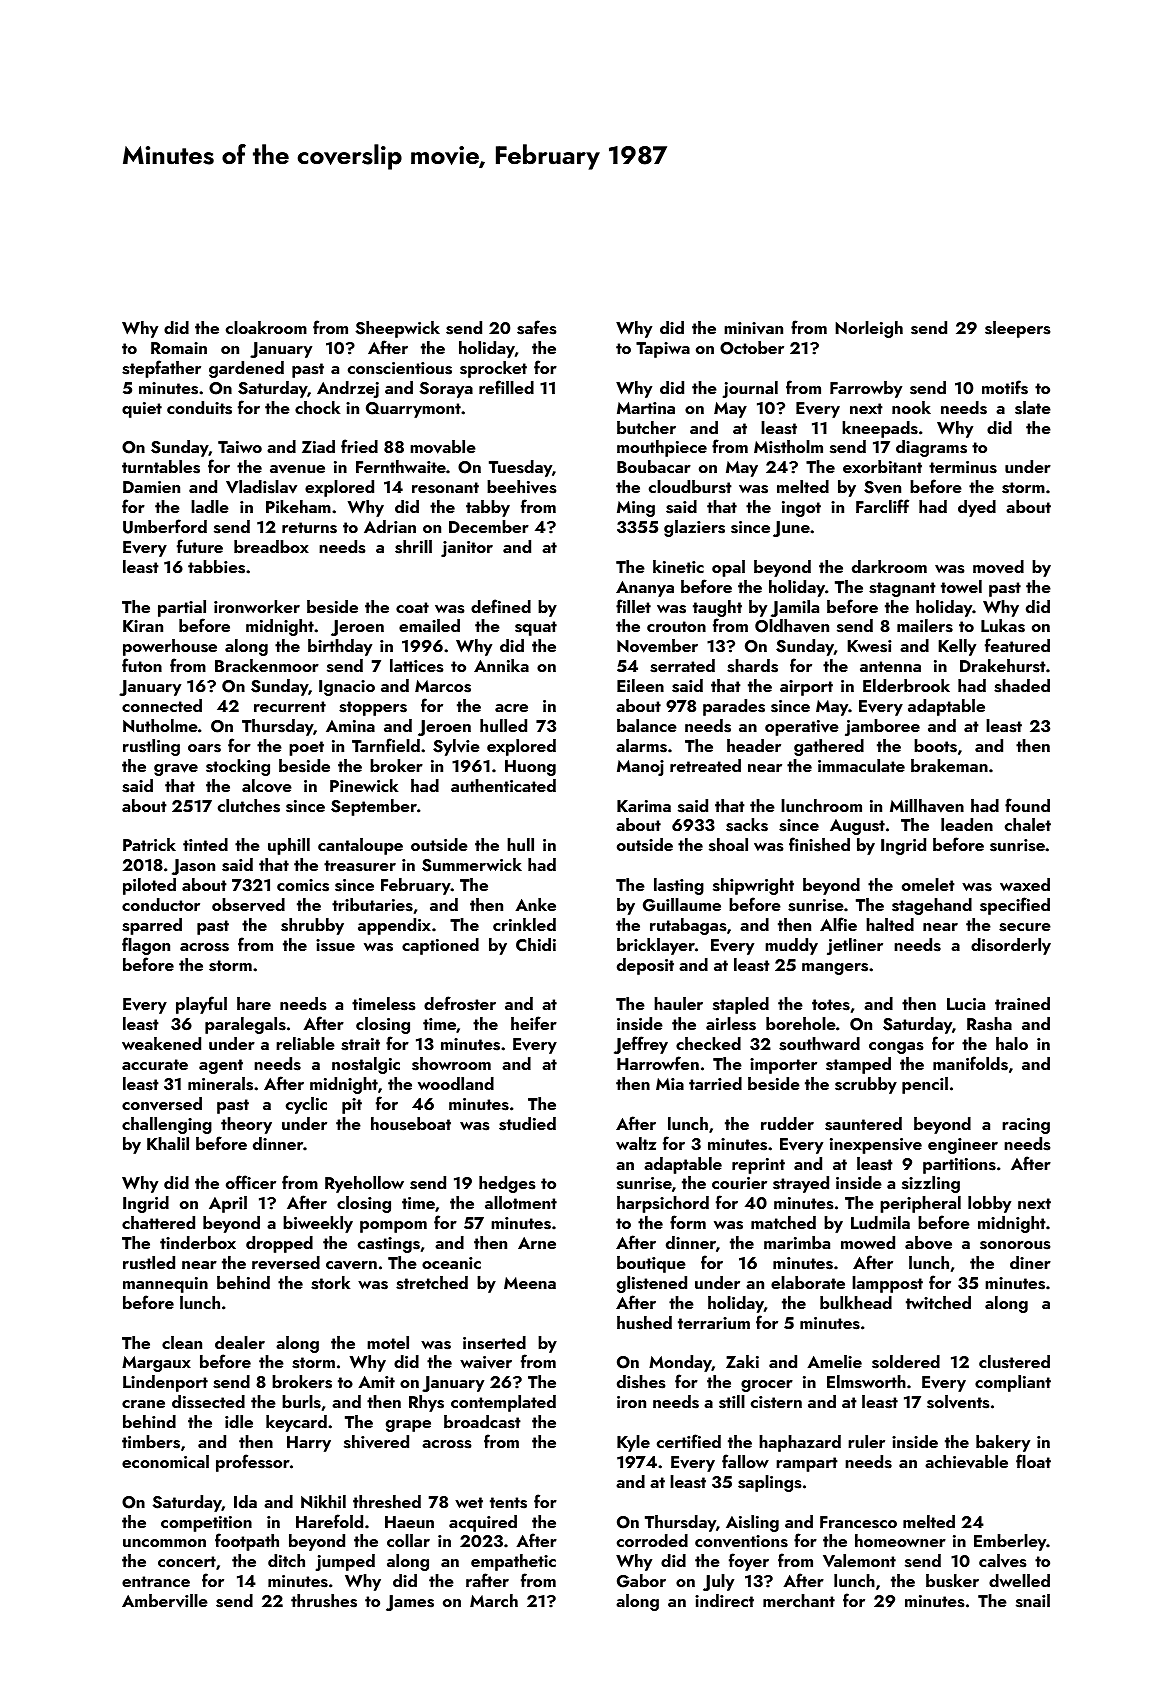  Describe the element at coordinates (398, 329) in the screenshot. I see `Sheepwick` at that location.
